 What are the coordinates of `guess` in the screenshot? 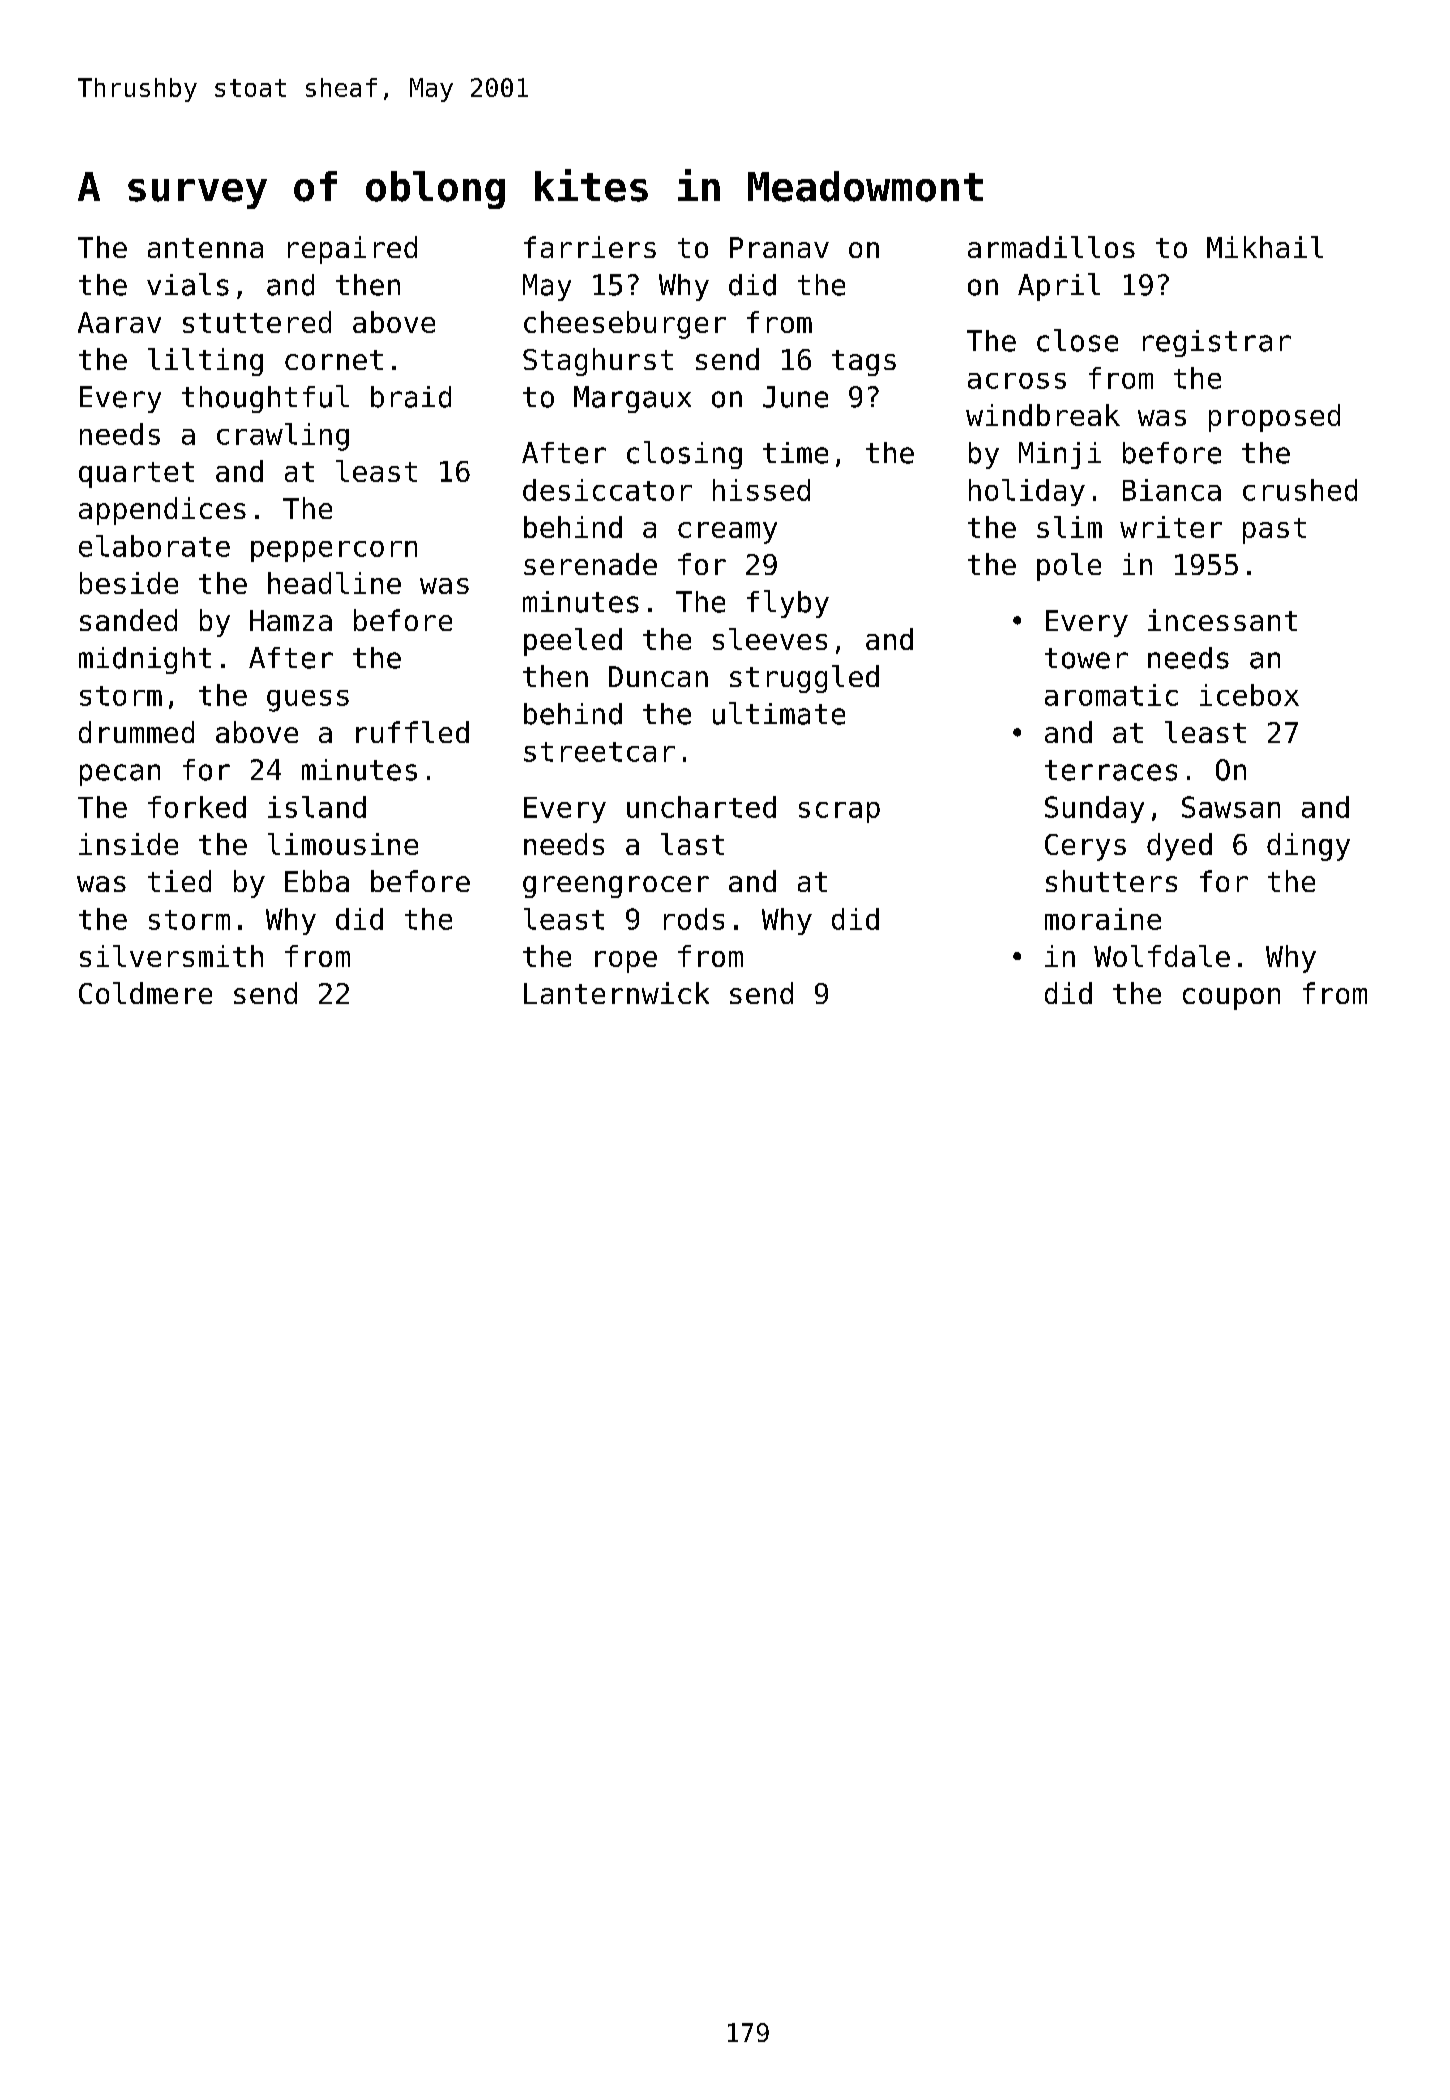 It's located at (308, 701).
